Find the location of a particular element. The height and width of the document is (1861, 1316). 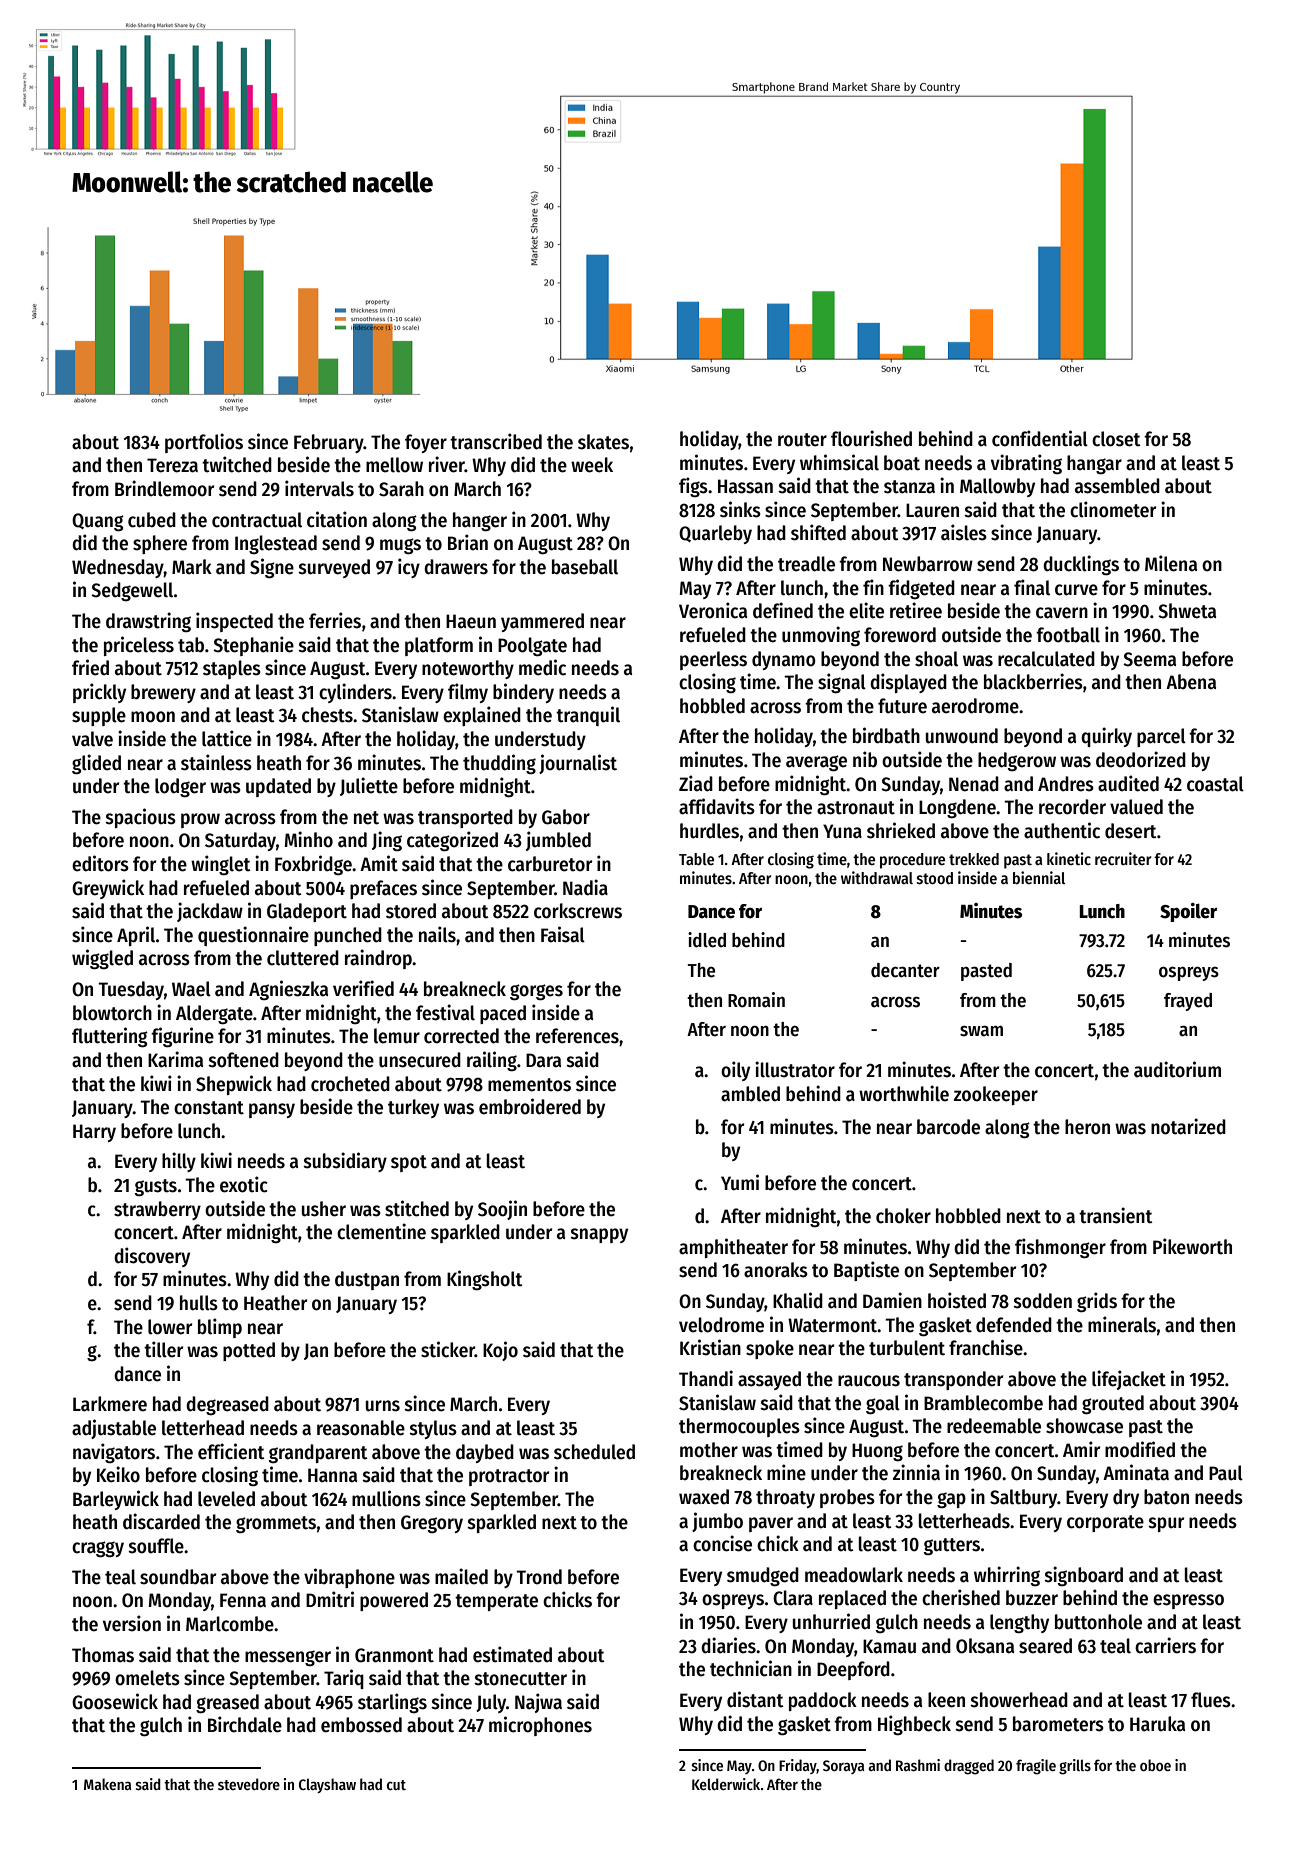

zookeeper is located at coordinates (996, 1095).
